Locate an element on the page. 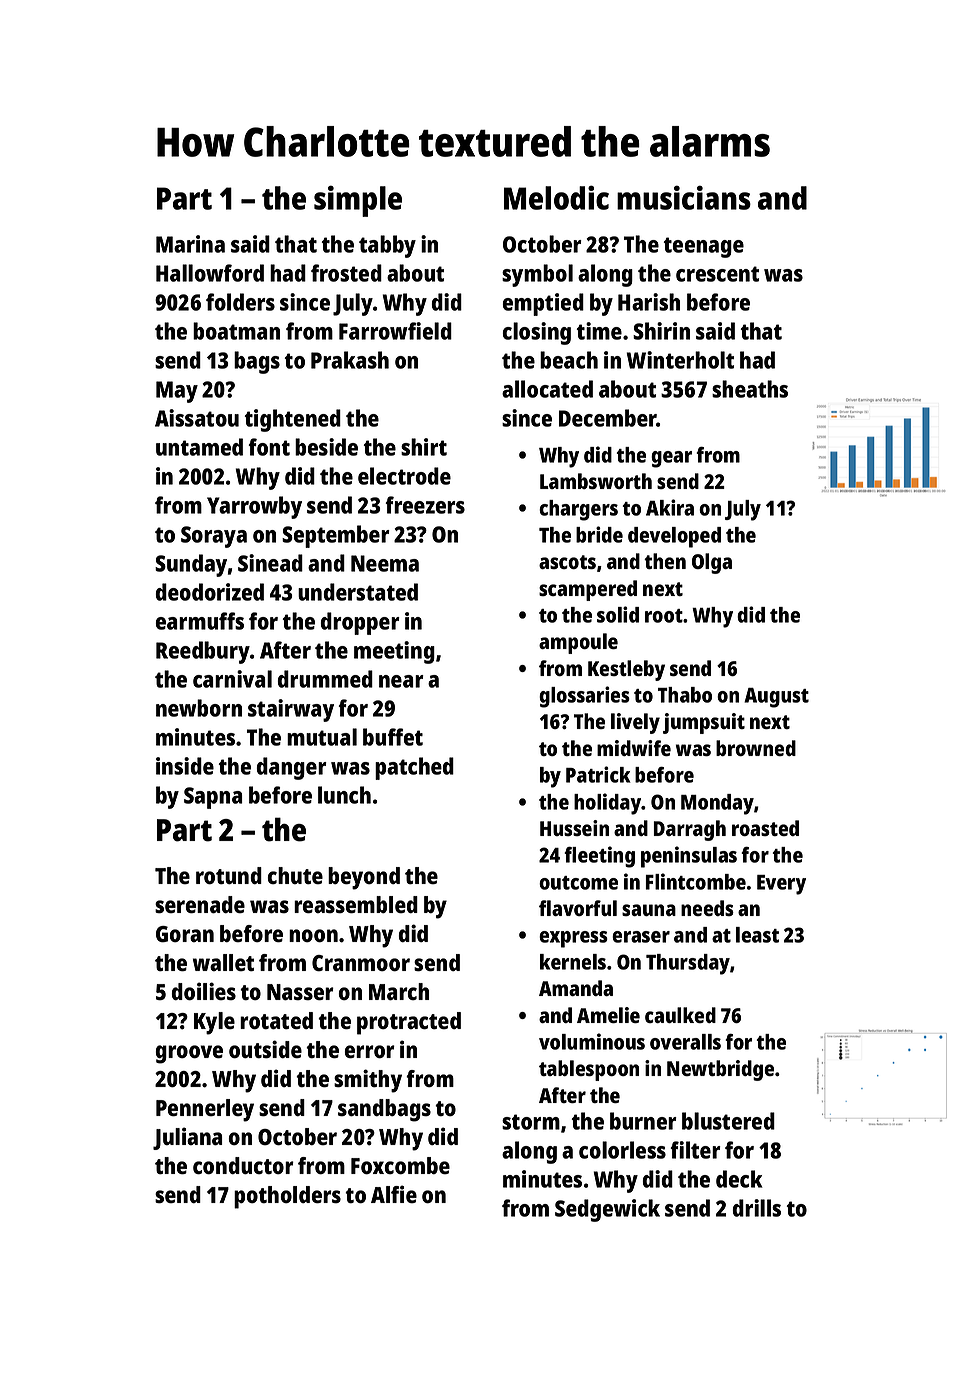 The image size is (968, 1375). simple is located at coordinates (358, 201).
